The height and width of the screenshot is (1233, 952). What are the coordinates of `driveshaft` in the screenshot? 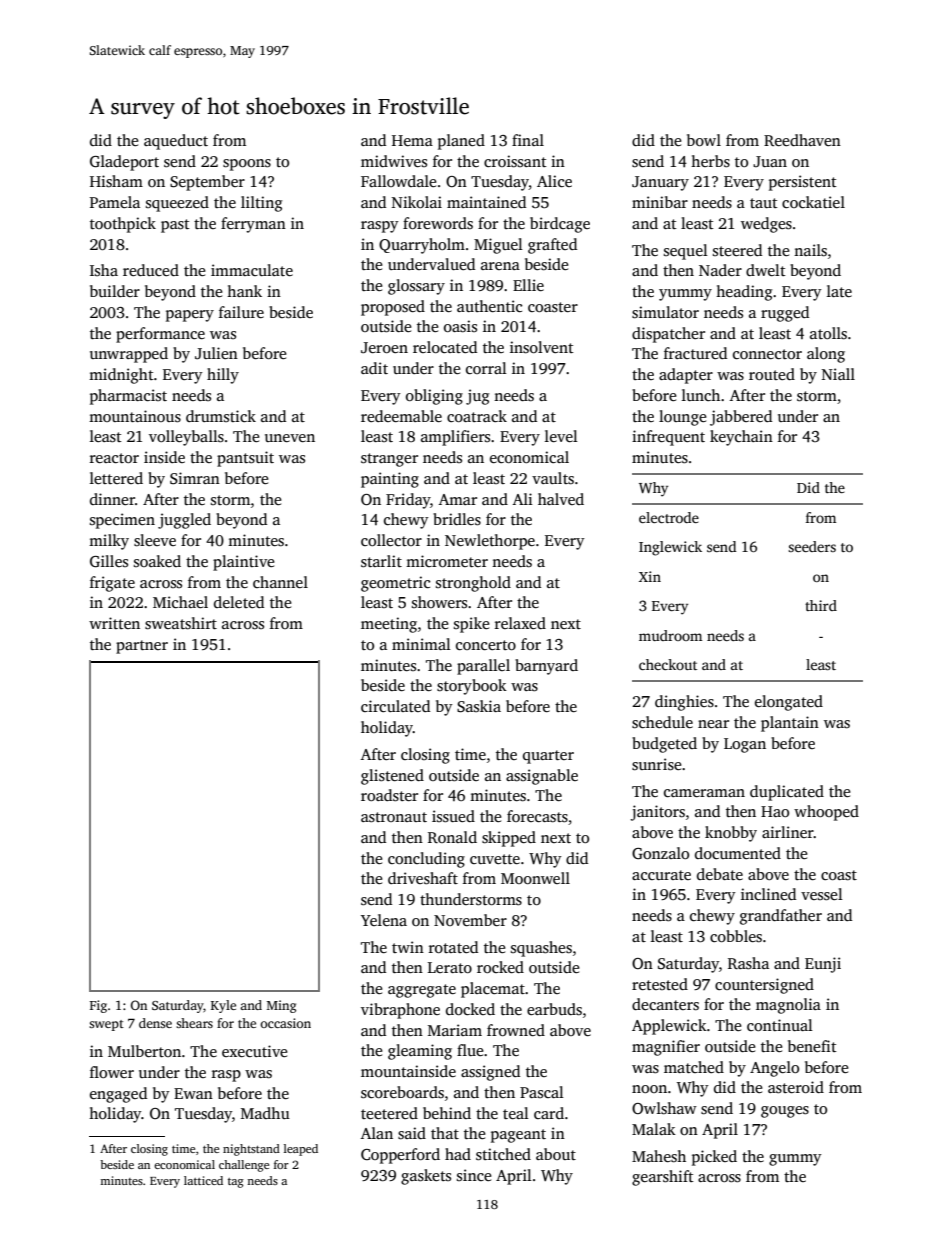 It's located at (423, 878).
